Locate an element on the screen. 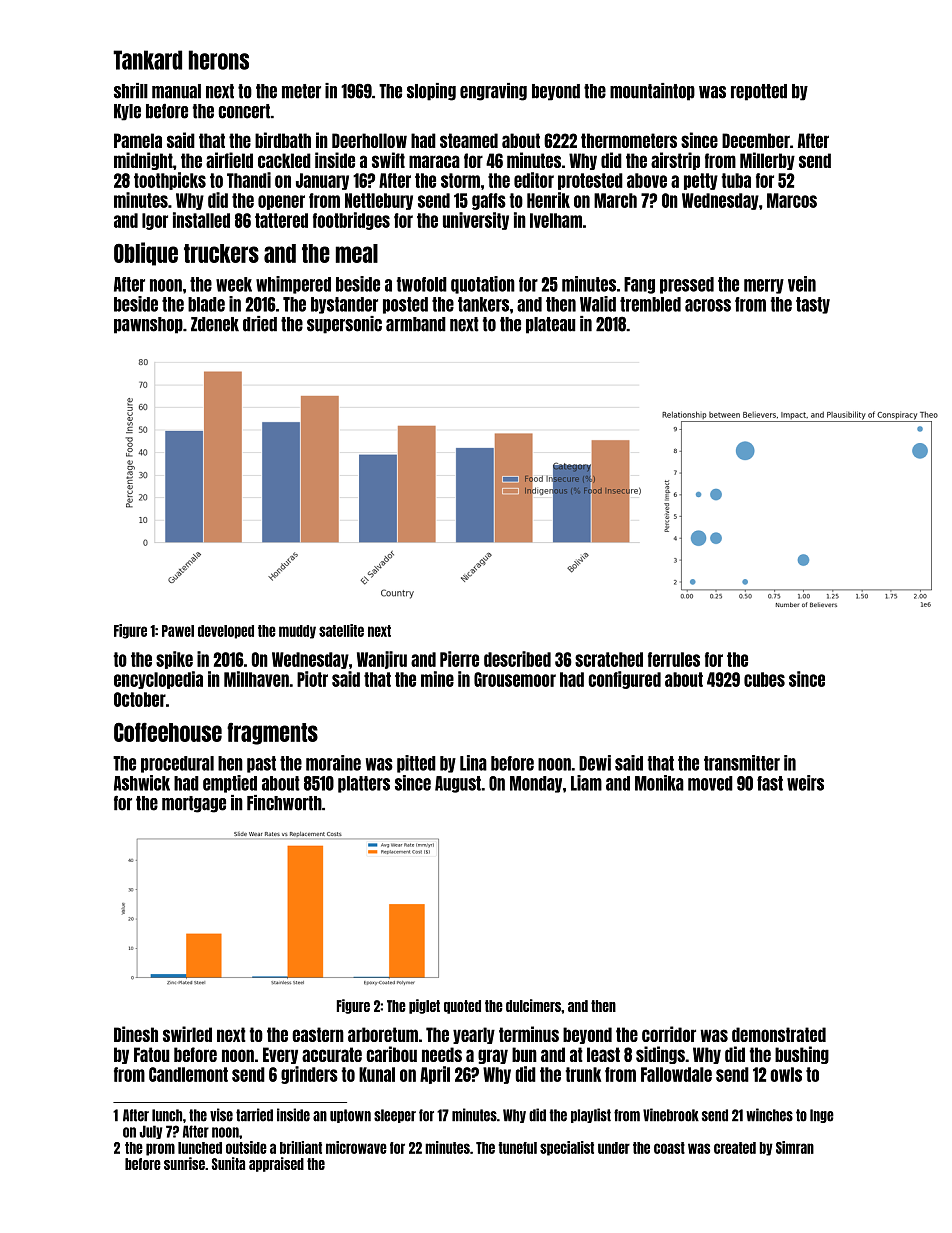 Image resolution: width=952 pixels, height=1233 pixels. Pierre is located at coordinates (459, 659).
